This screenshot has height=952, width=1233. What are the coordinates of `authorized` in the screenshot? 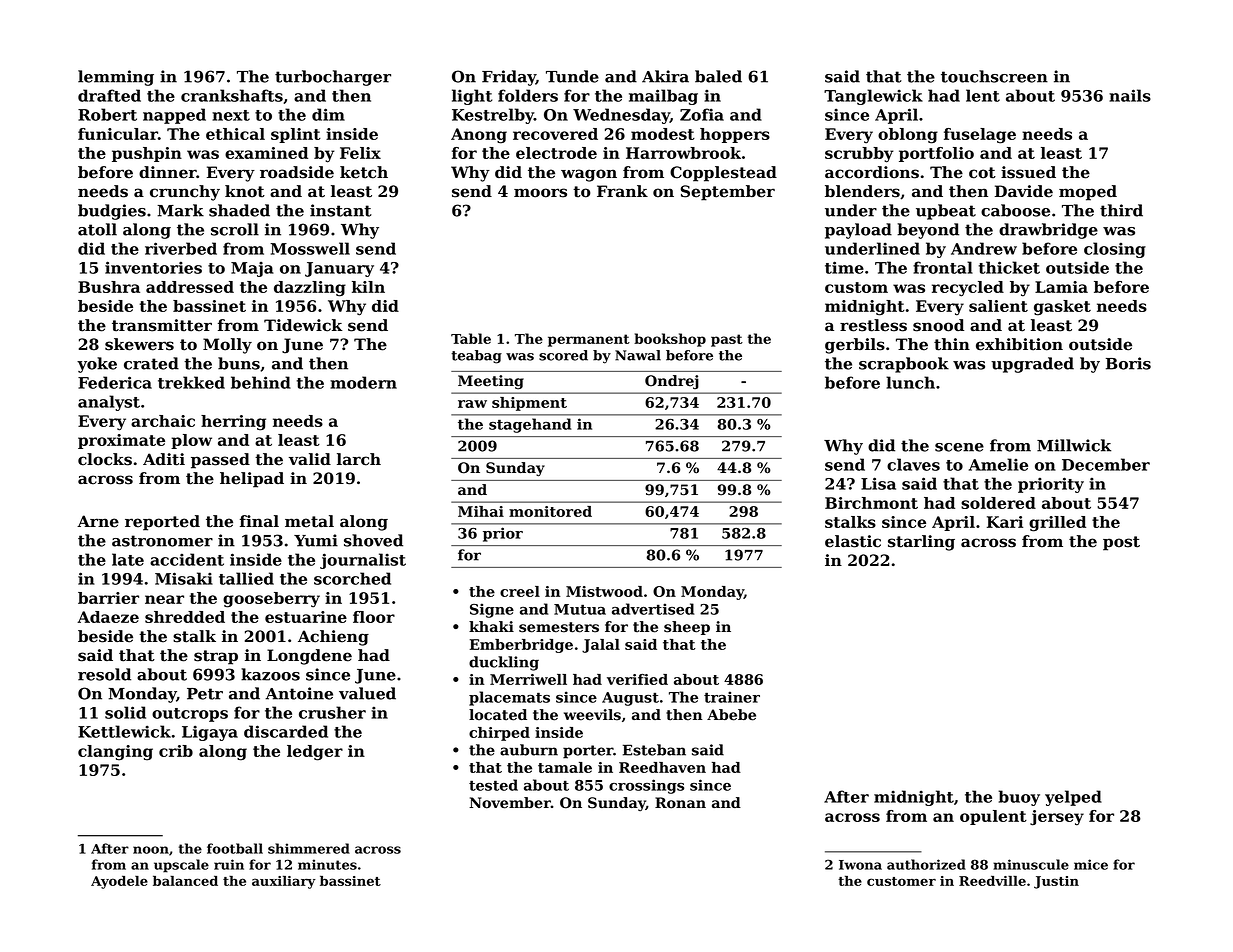 It's located at (926, 864).
